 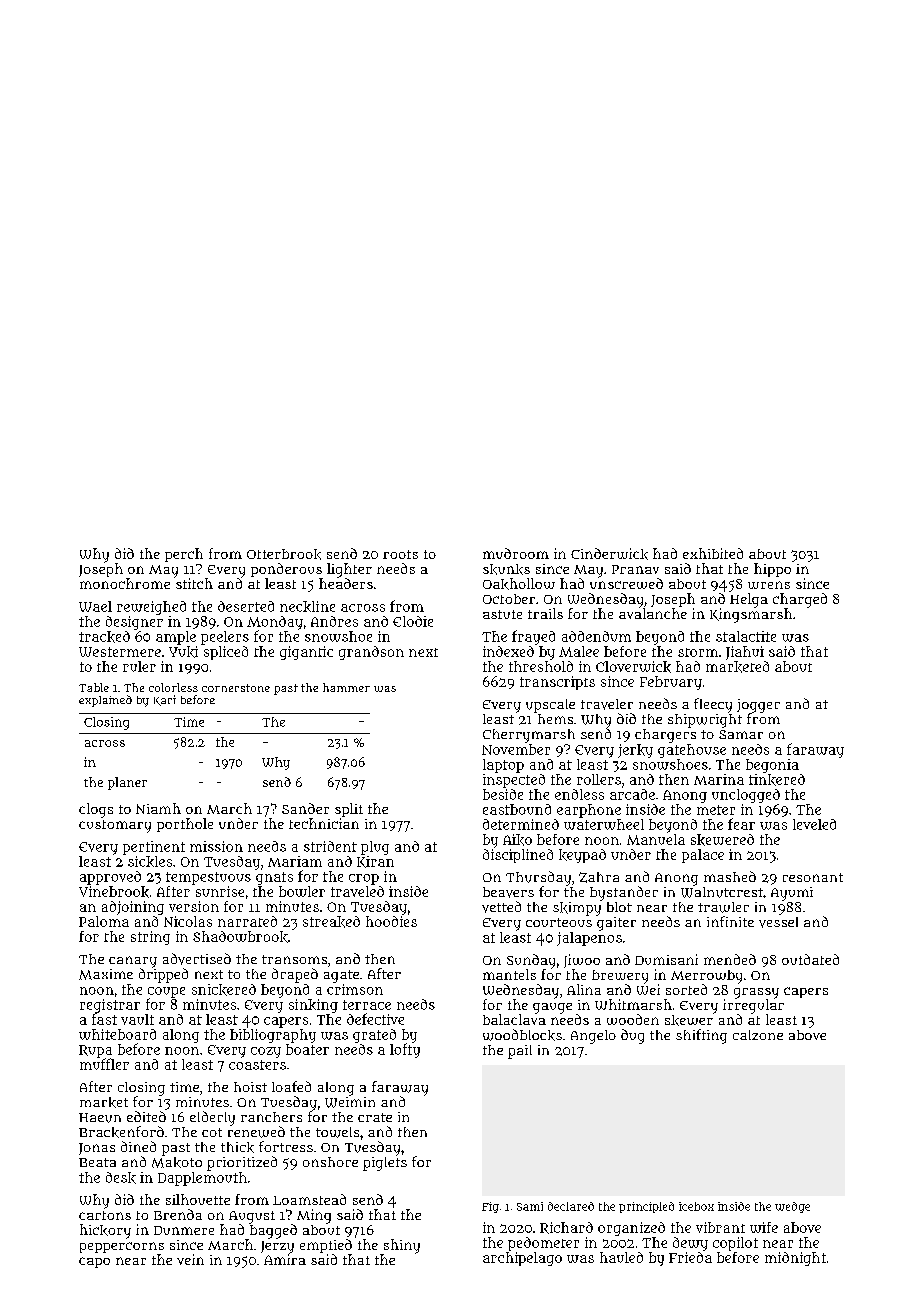 What do you see at coordinates (696, 1206) in the screenshot?
I see `icebox` at bounding box center [696, 1206].
